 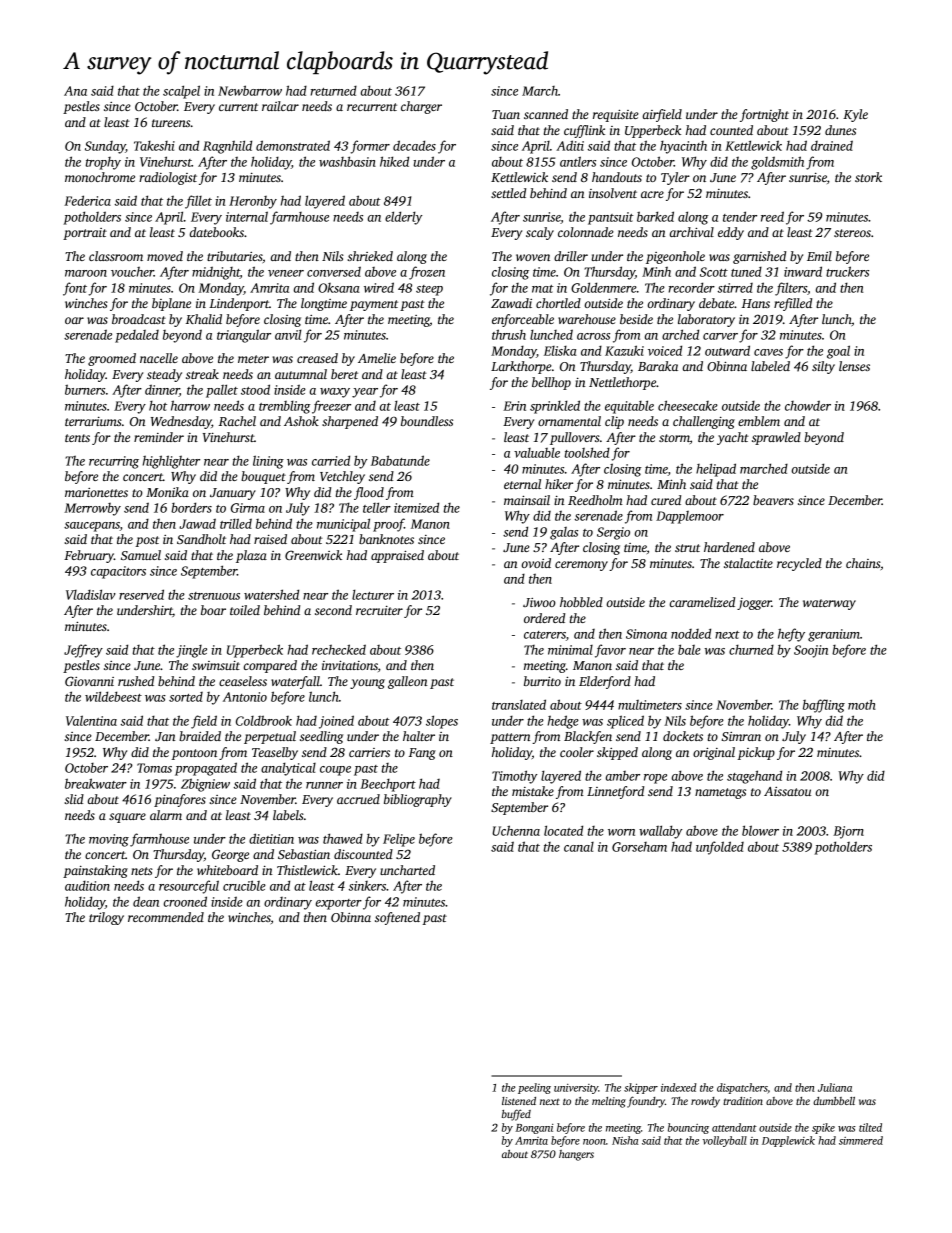 I want to click on indexed, so click(x=678, y=1087).
